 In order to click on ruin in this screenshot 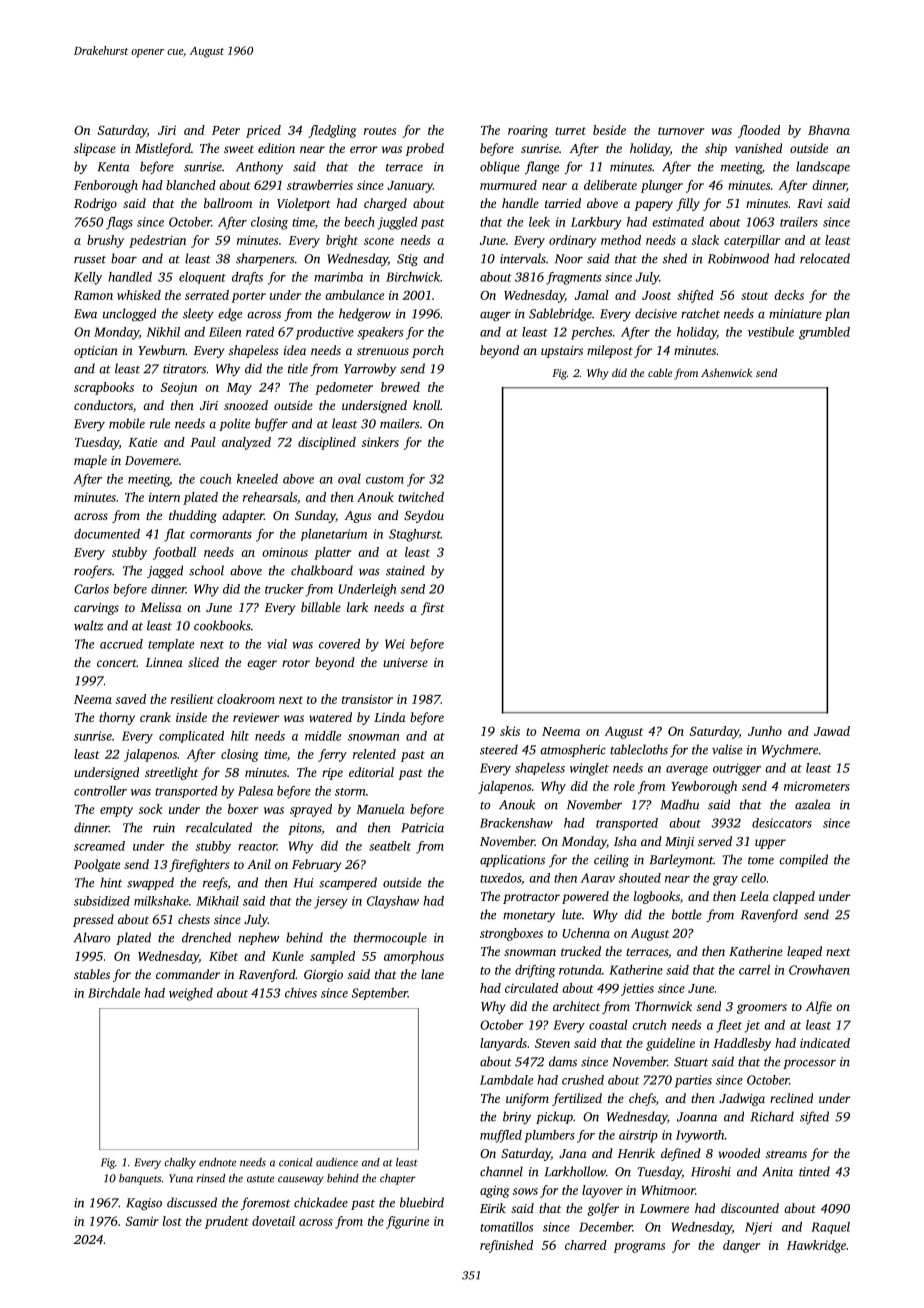, I will do `click(164, 828)`.
